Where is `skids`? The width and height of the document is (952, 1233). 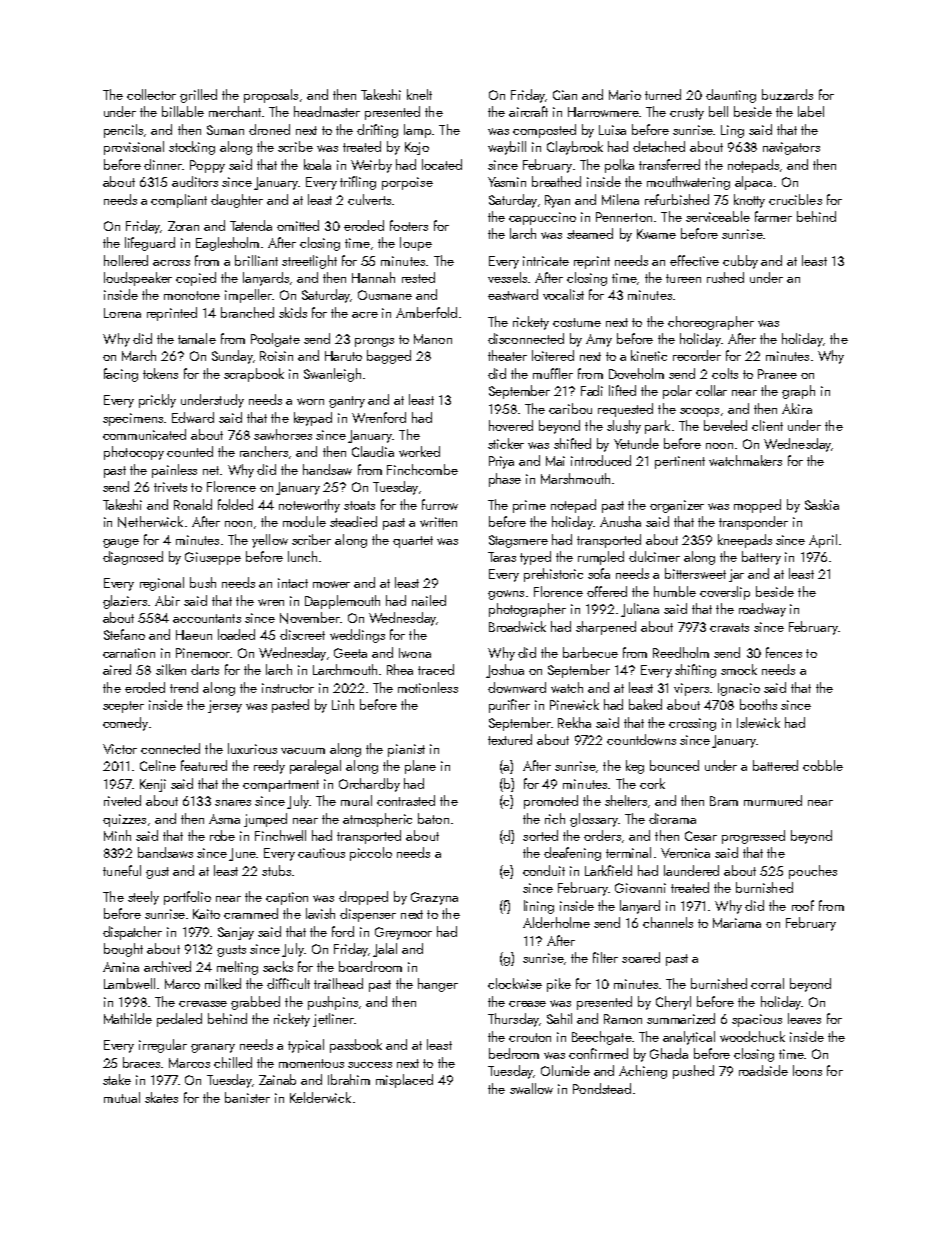
skids is located at coordinates (293, 312).
